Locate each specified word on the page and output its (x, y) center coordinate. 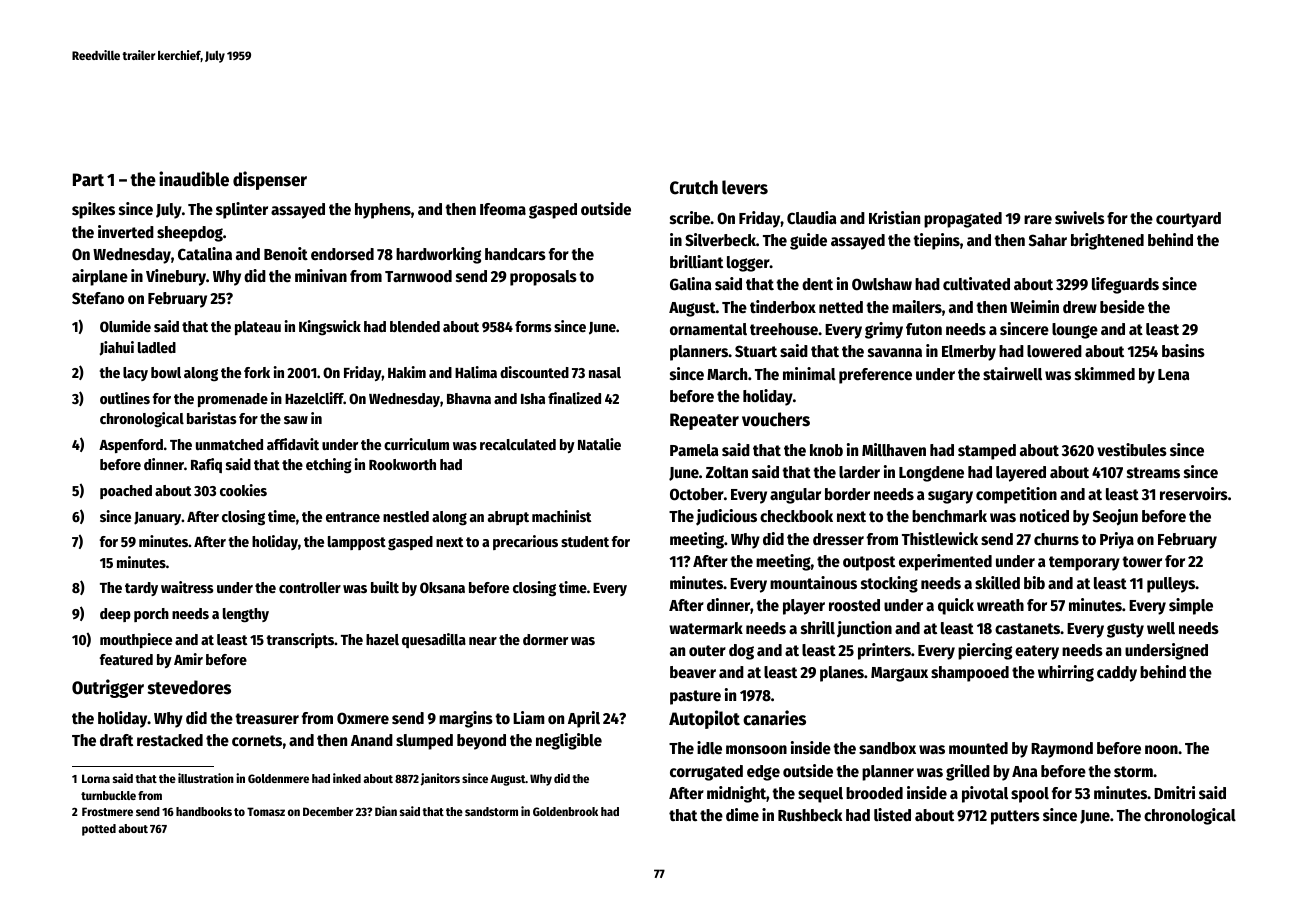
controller (310, 587)
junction (864, 629)
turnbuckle (108, 795)
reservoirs (1194, 494)
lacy (135, 374)
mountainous (813, 583)
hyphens (383, 211)
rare (1038, 220)
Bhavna (469, 398)
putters (1015, 817)
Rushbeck (810, 815)
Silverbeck (720, 240)
